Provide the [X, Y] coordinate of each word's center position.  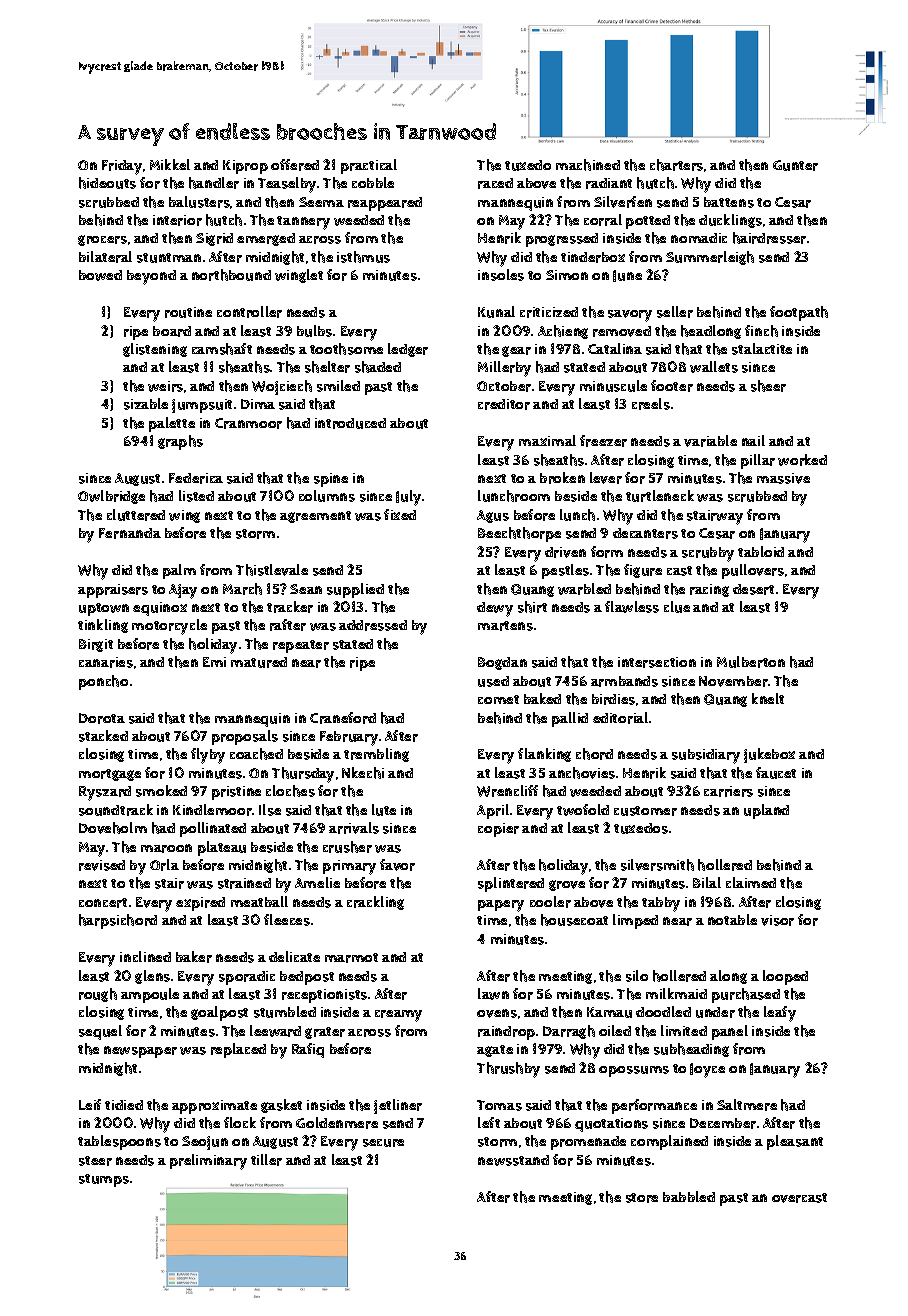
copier [498, 830]
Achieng [563, 332]
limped [635, 921]
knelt [768, 698]
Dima [258, 404]
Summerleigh [710, 258]
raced [495, 183]
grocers [102, 240]
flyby [208, 756]
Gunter [795, 165]
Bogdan [502, 663]
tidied [124, 1105]
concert [103, 903]
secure [383, 1143]
